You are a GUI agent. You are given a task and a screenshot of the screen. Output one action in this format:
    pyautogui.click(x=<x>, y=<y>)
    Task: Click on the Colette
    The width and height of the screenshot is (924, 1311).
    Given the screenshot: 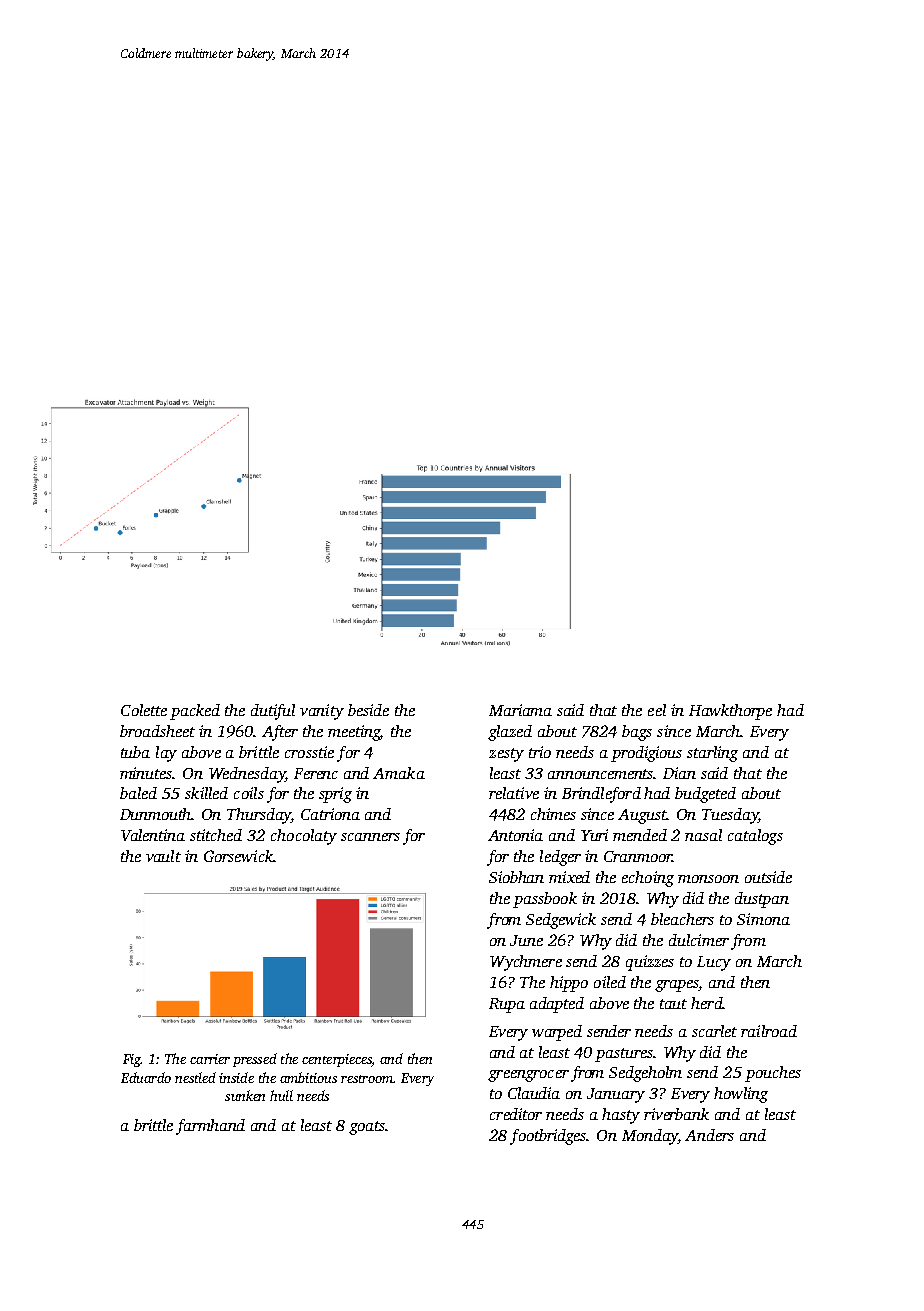 What is the action you would take?
    pyautogui.click(x=144, y=710)
